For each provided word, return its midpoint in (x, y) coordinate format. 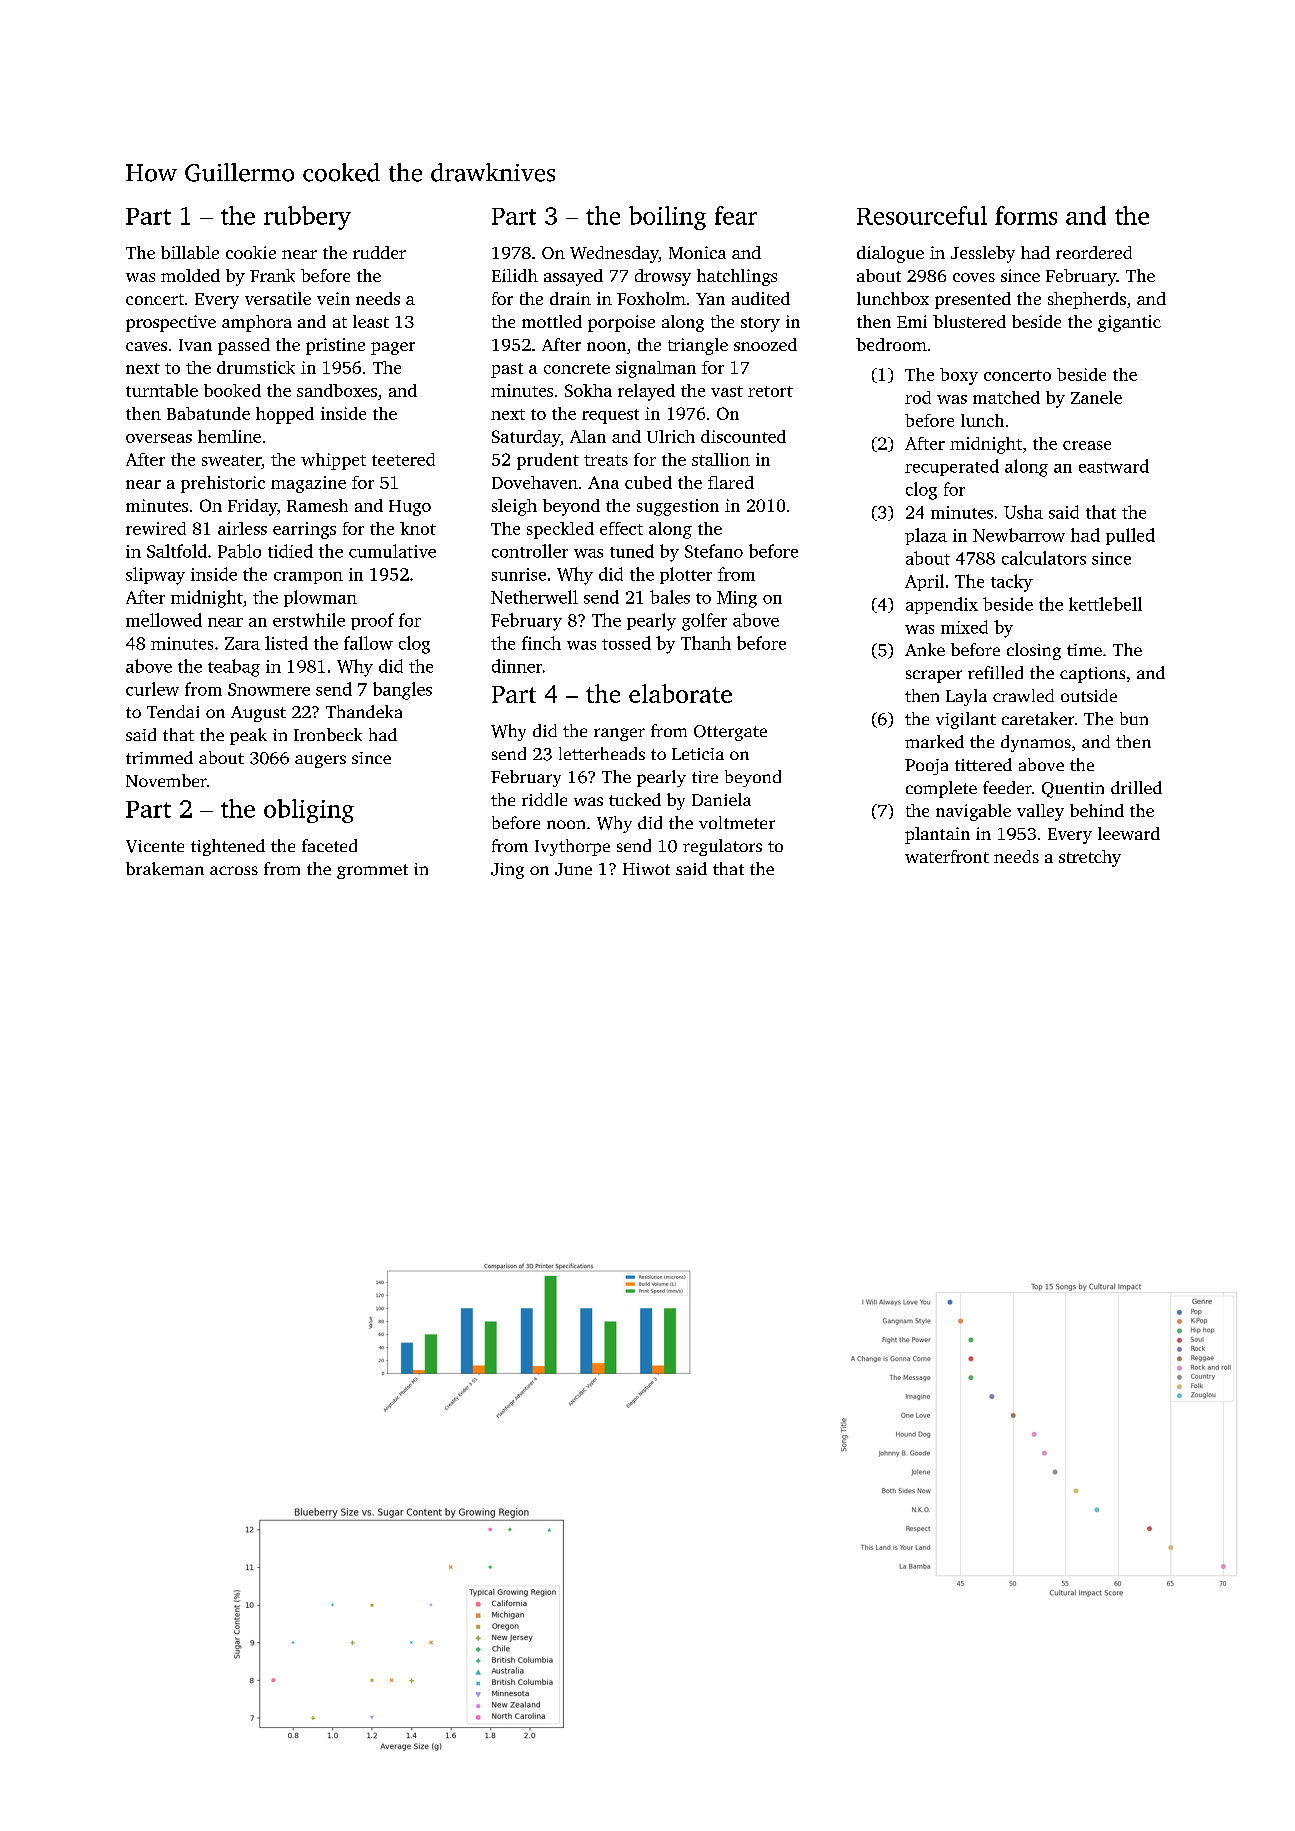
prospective (171, 323)
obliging (309, 811)
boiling (667, 218)
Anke (925, 649)
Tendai (173, 711)
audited (761, 298)
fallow (368, 643)
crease (1087, 445)
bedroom (891, 344)
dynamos (1036, 743)
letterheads (602, 753)
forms (1026, 215)
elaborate (680, 693)
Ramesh (317, 505)
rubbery (307, 218)
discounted (743, 436)
